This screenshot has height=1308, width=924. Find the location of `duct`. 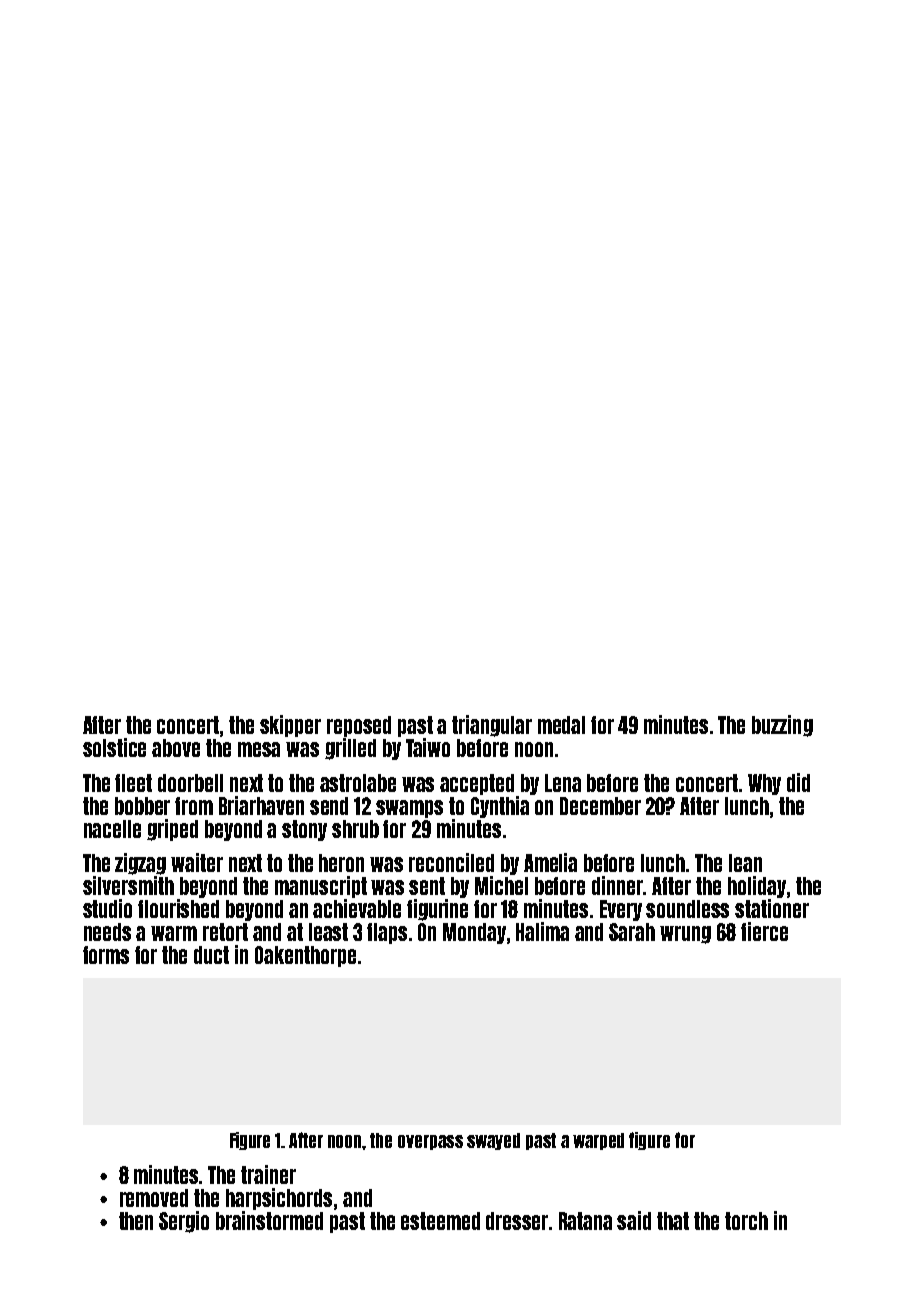

duct is located at coordinates (211, 955).
